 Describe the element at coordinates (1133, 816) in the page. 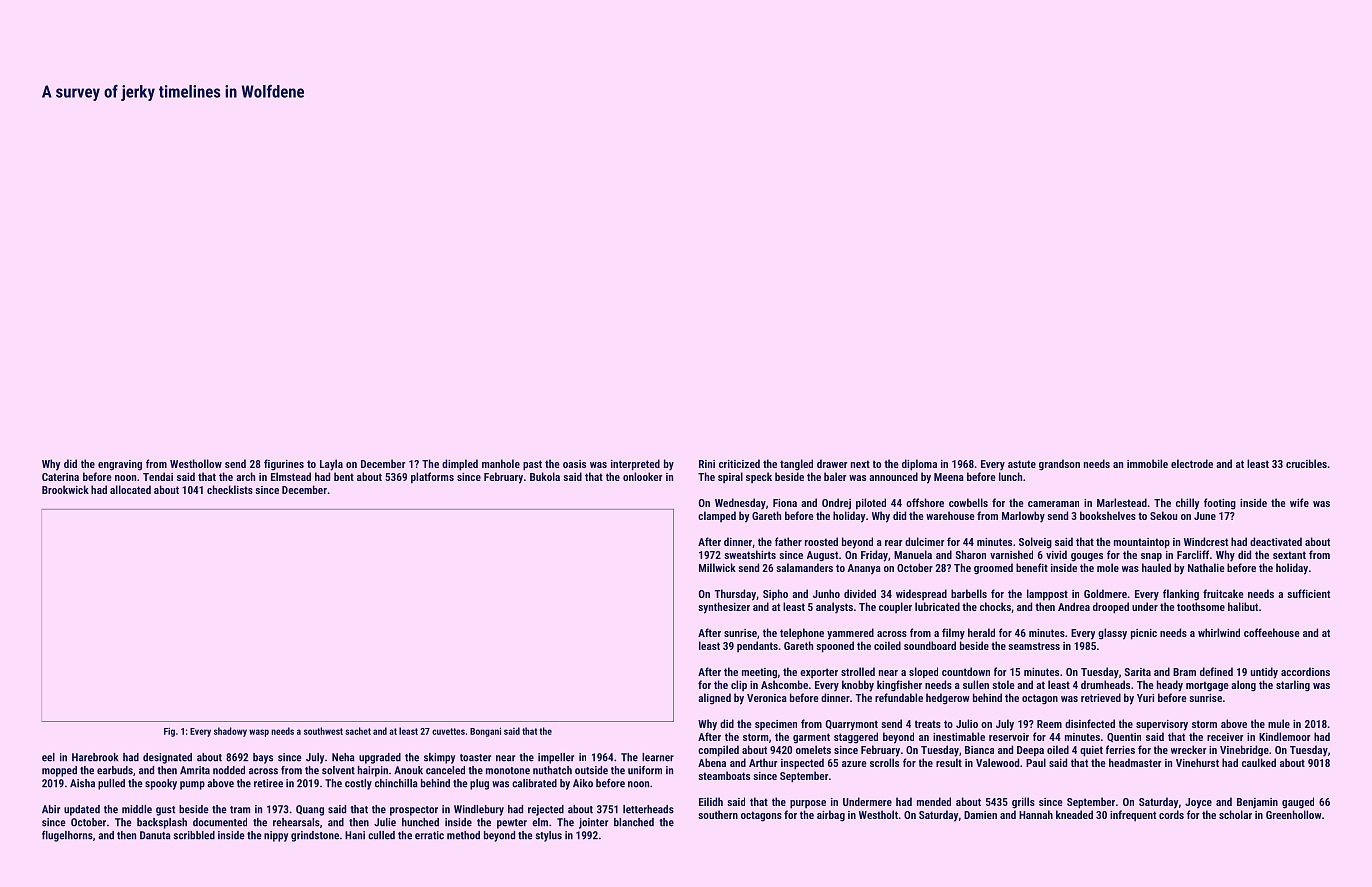

I see `infrequent` at that location.
